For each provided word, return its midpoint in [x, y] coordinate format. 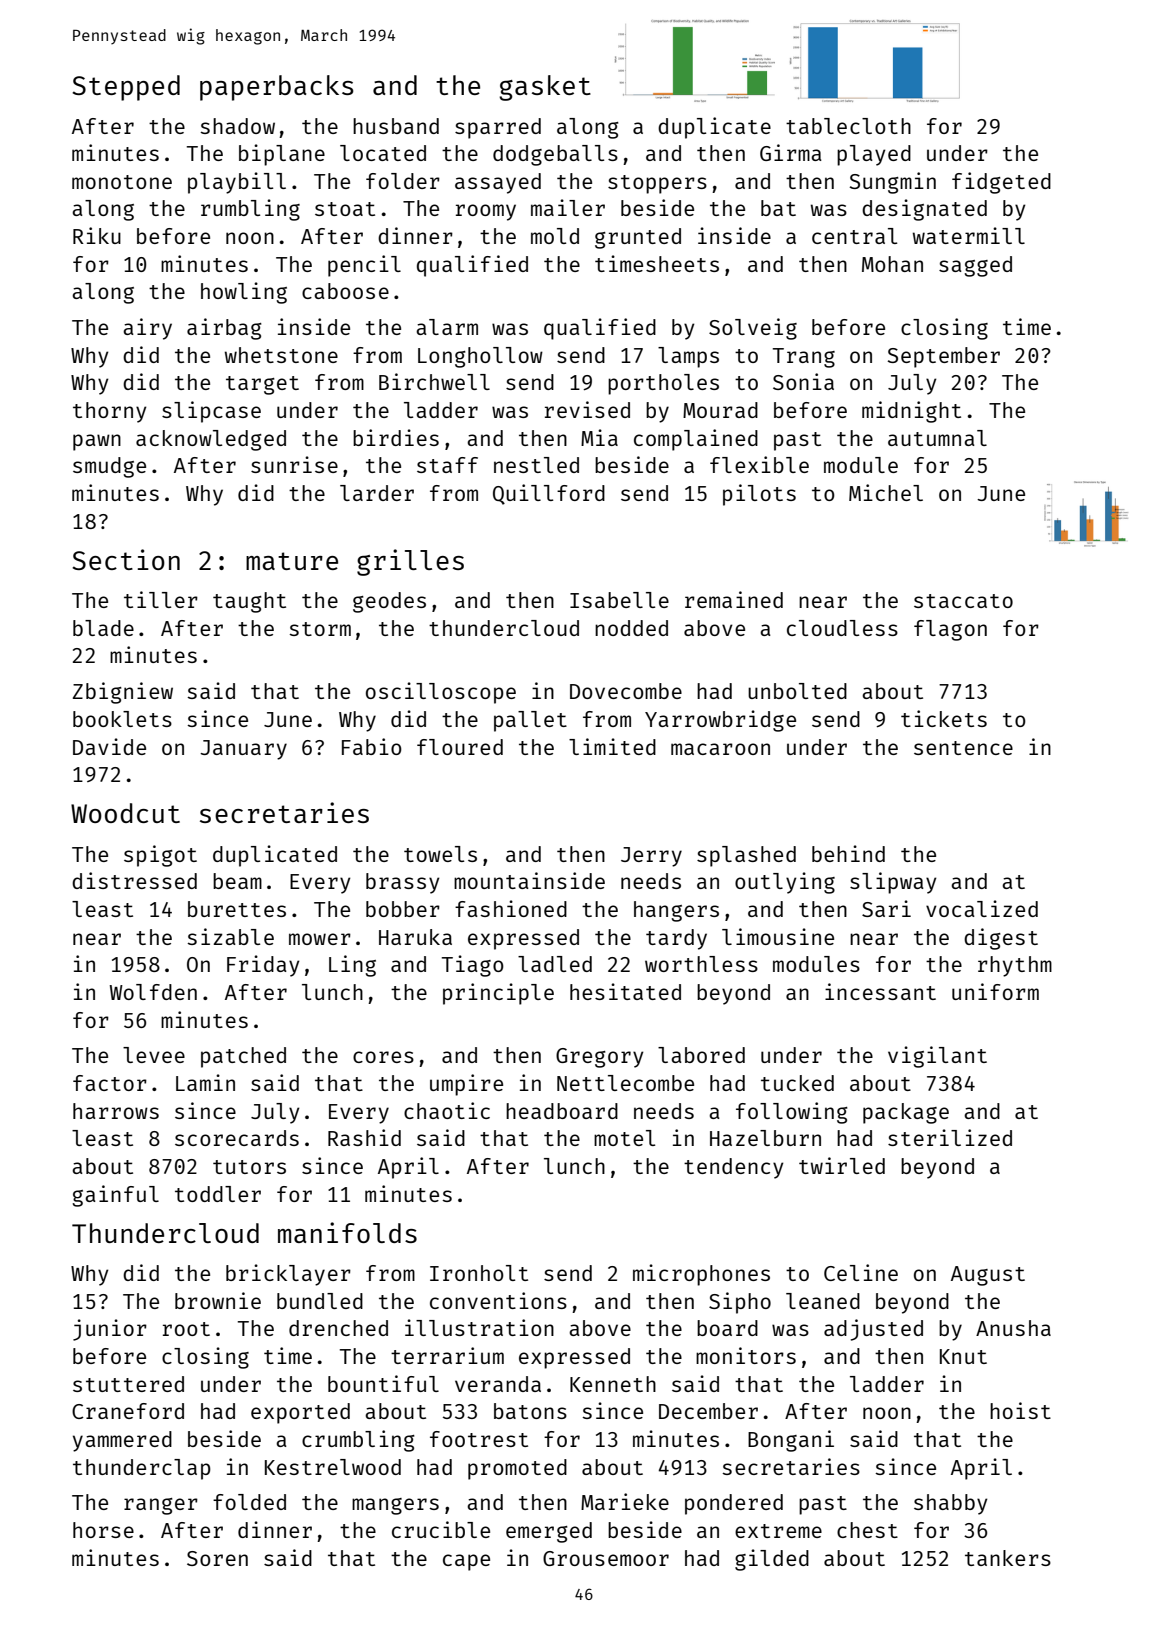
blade [103, 628]
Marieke [625, 1501]
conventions [498, 1300]
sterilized [950, 1137]
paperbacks [277, 88]
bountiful [383, 1383]
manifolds [347, 1232]
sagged [975, 266]
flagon [950, 630]
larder [377, 493]
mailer [568, 207]
